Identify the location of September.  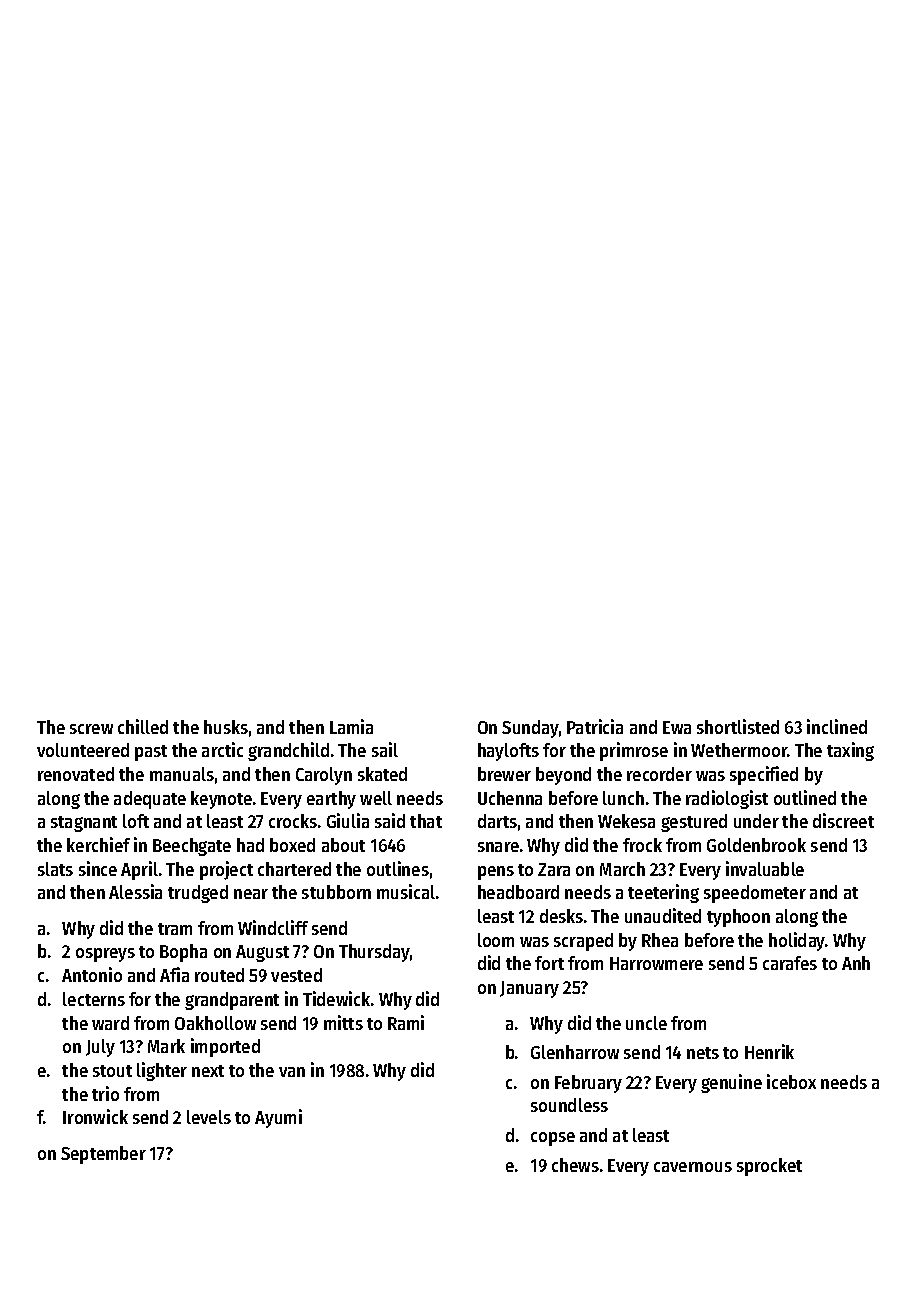
(103, 1155).
